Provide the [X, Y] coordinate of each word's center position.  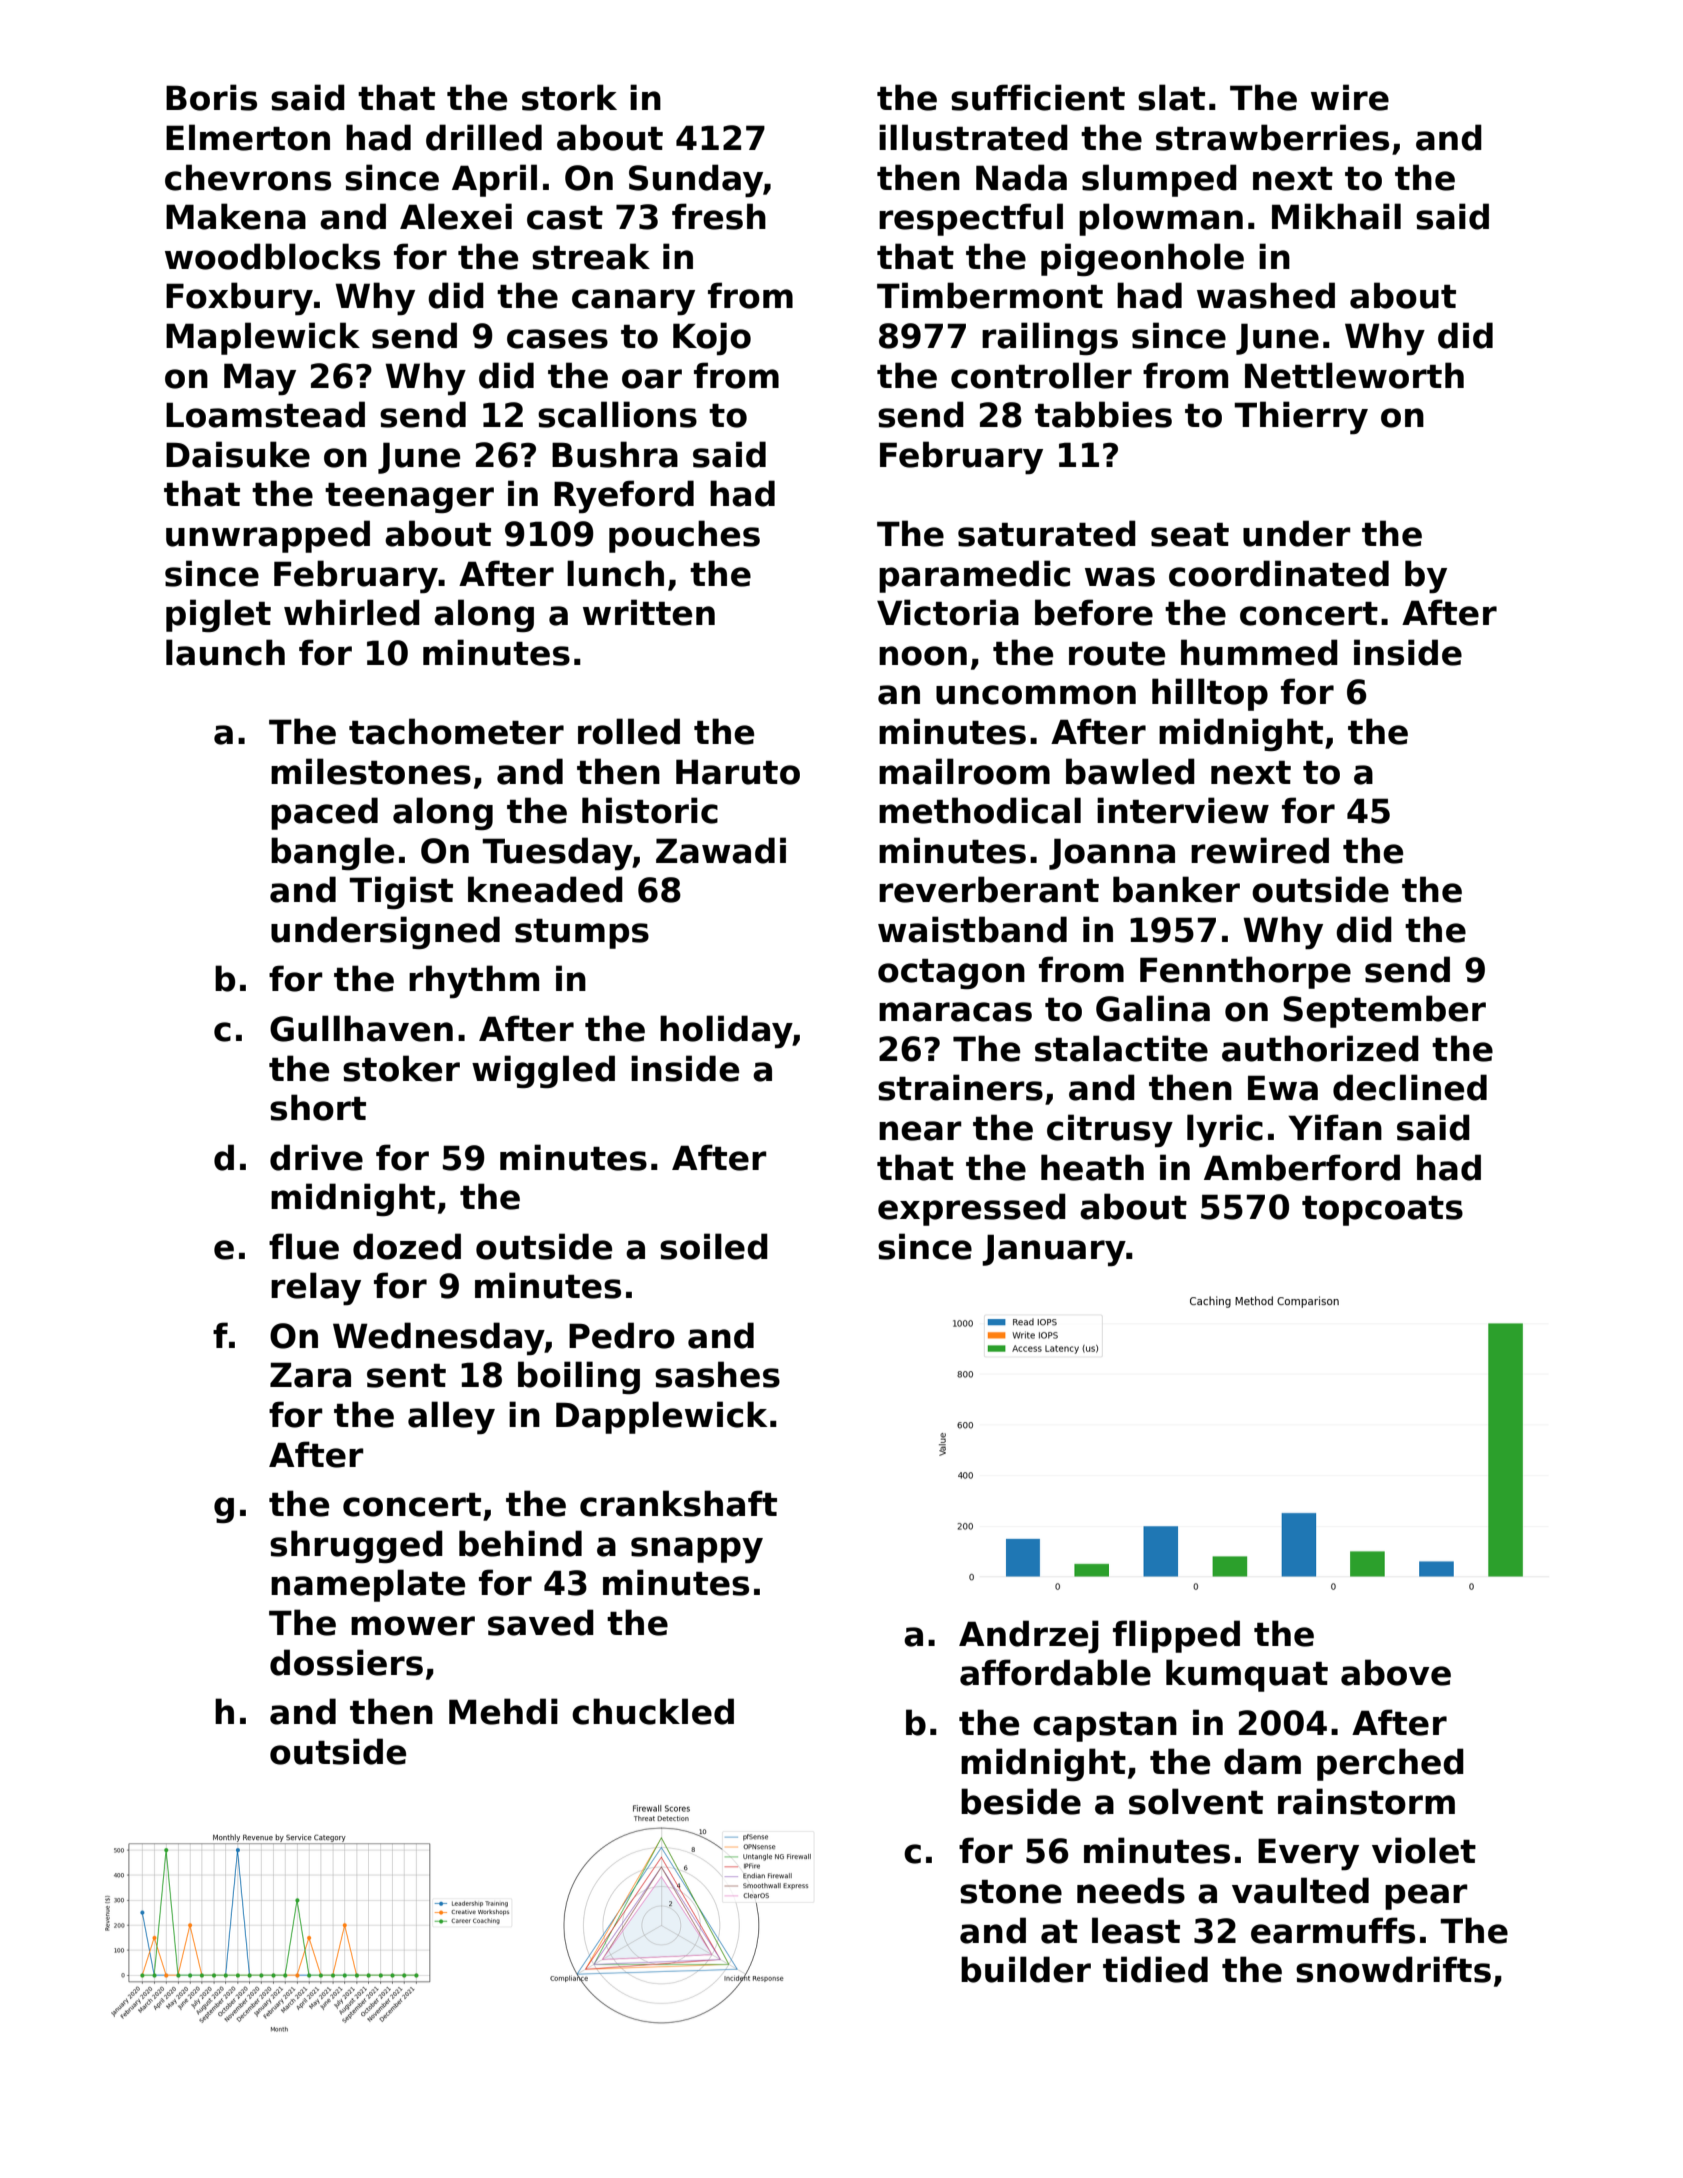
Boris [211, 97]
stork [569, 97]
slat [1171, 97]
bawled [1130, 771]
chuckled [653, 1711]
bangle [332, 853]
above [1396, 1672]
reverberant [989, 889]
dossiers [346, 1662]
